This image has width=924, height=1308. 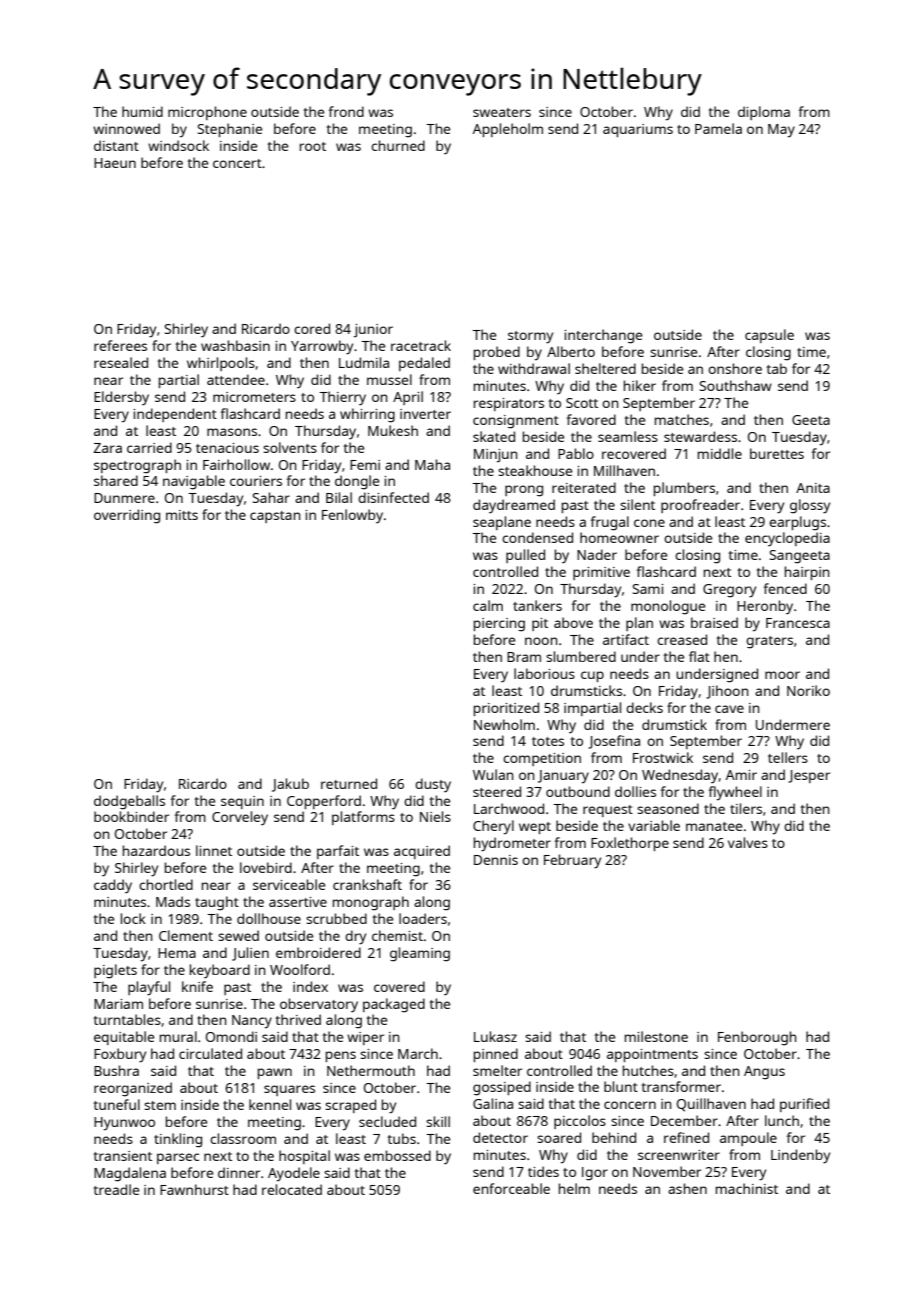 I want to click on capstan, so click(x=275, y=517).
